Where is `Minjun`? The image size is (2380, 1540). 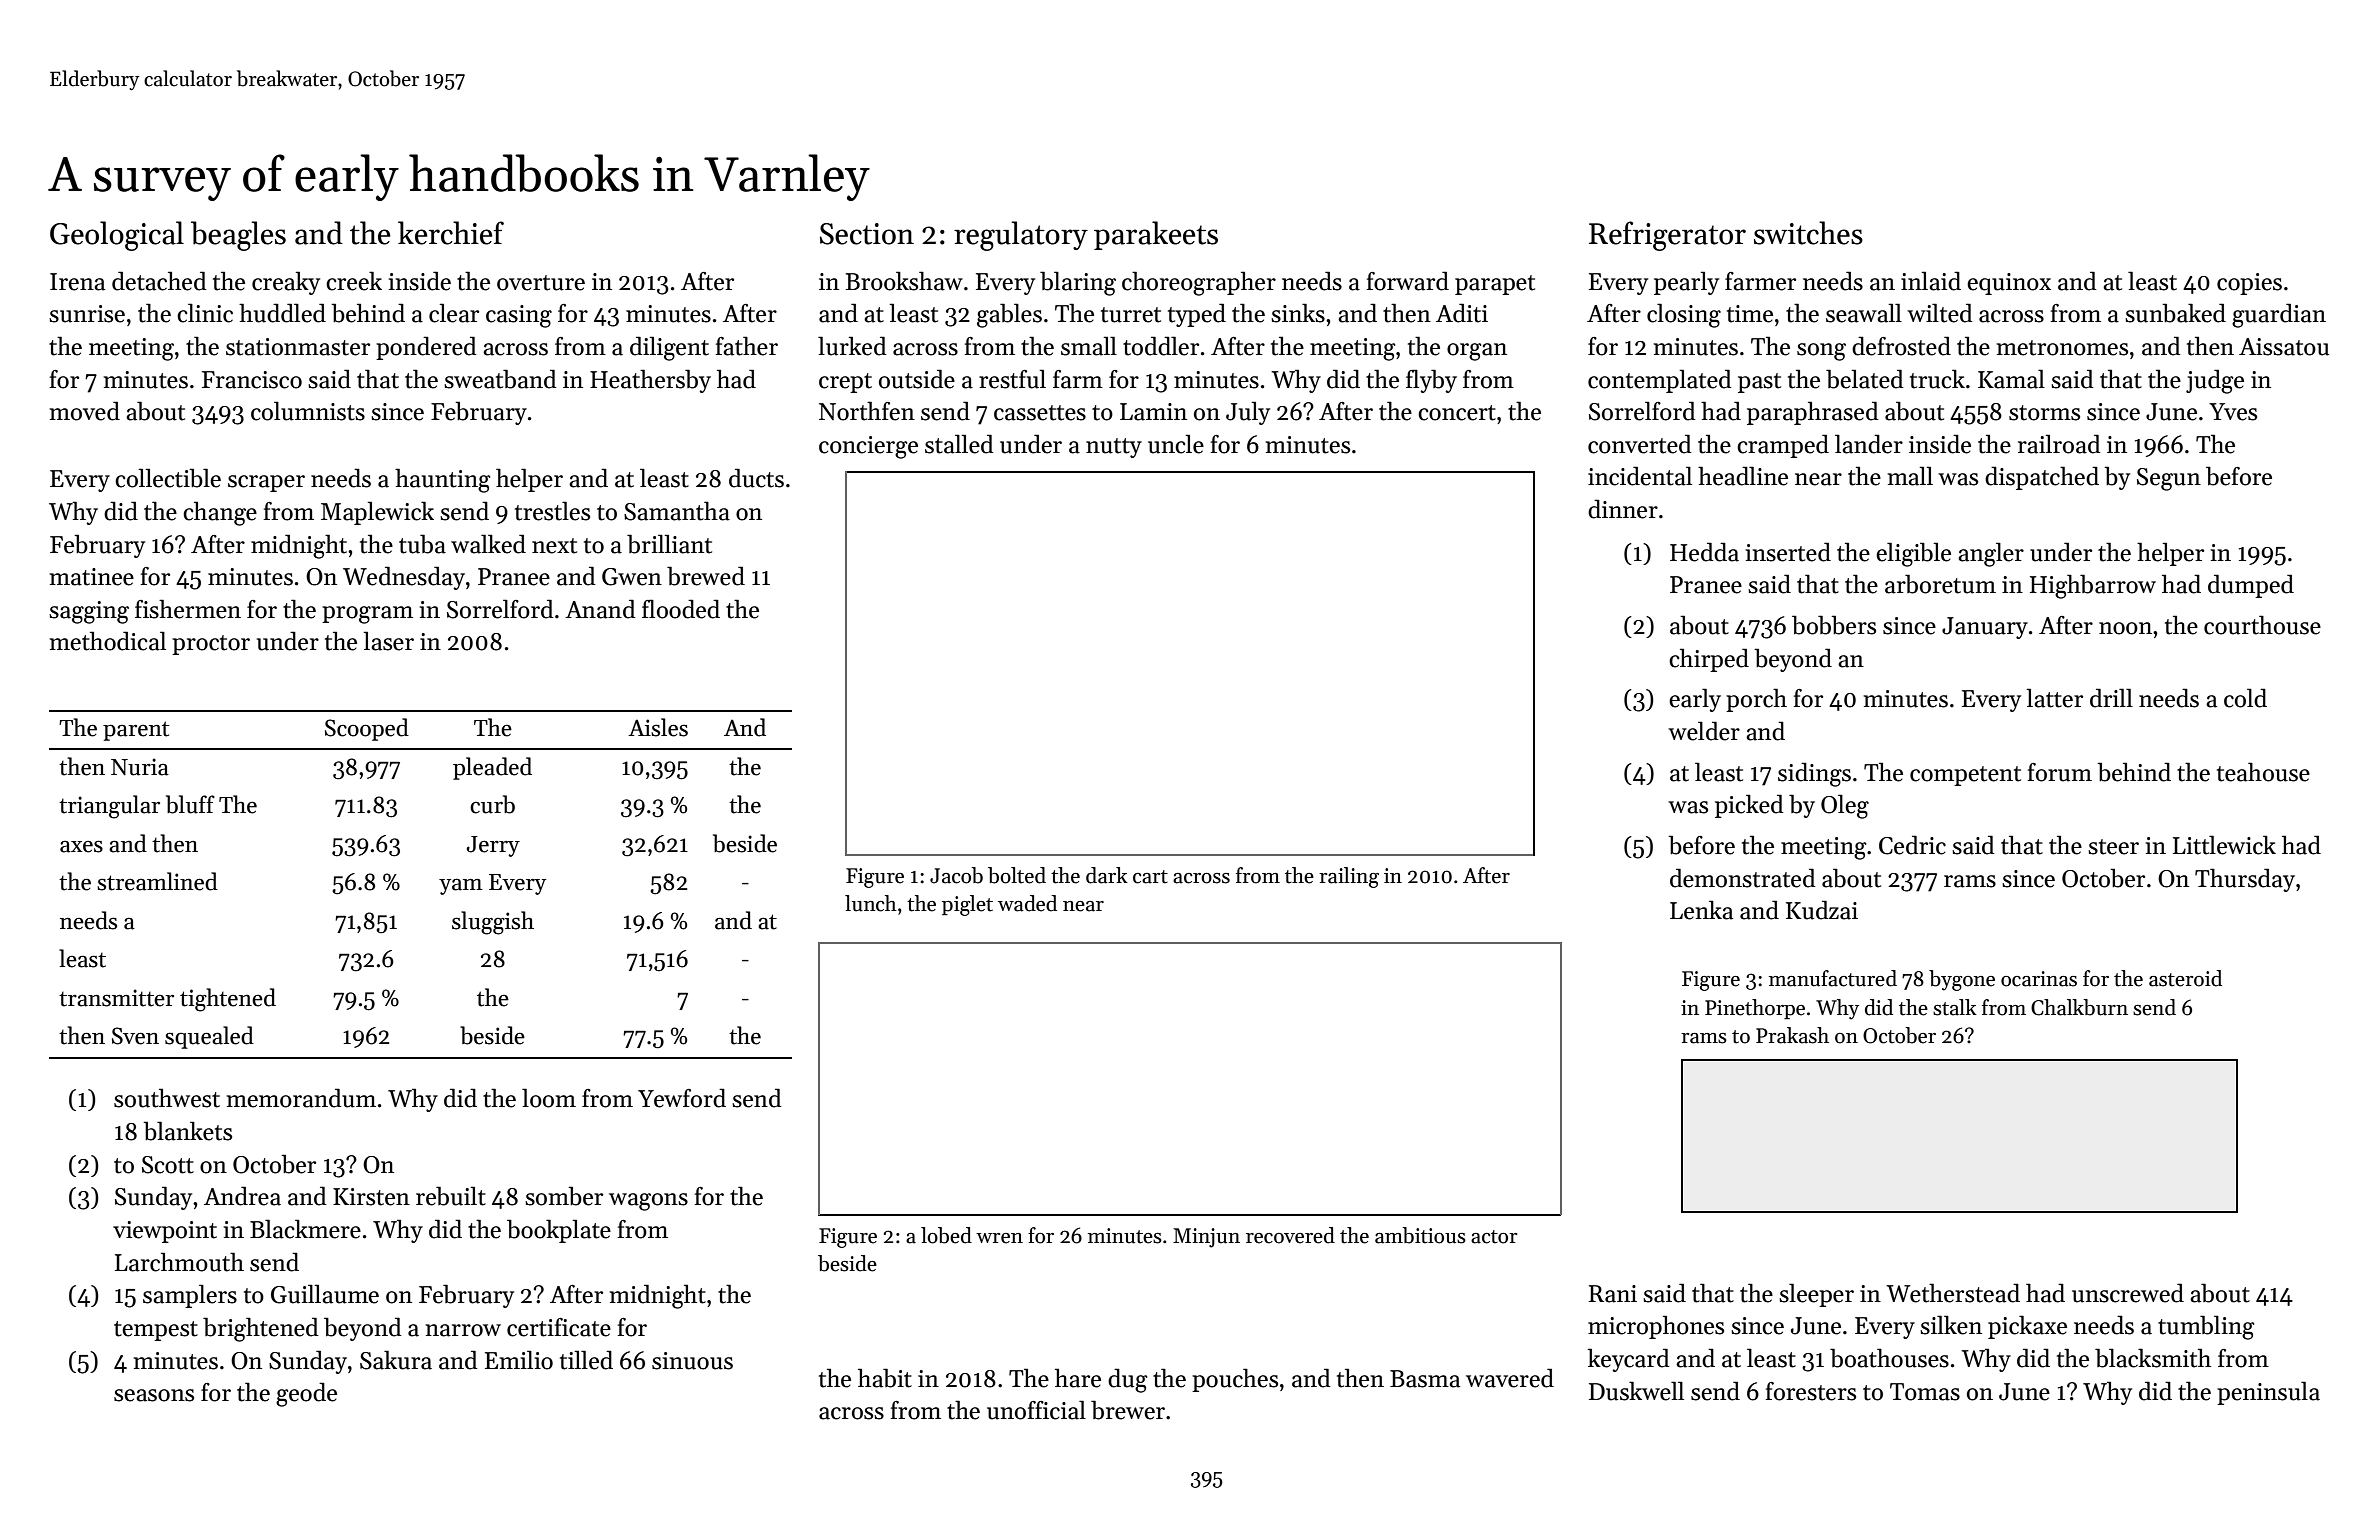 Minjun is located at coordinates (1206, 1238).
